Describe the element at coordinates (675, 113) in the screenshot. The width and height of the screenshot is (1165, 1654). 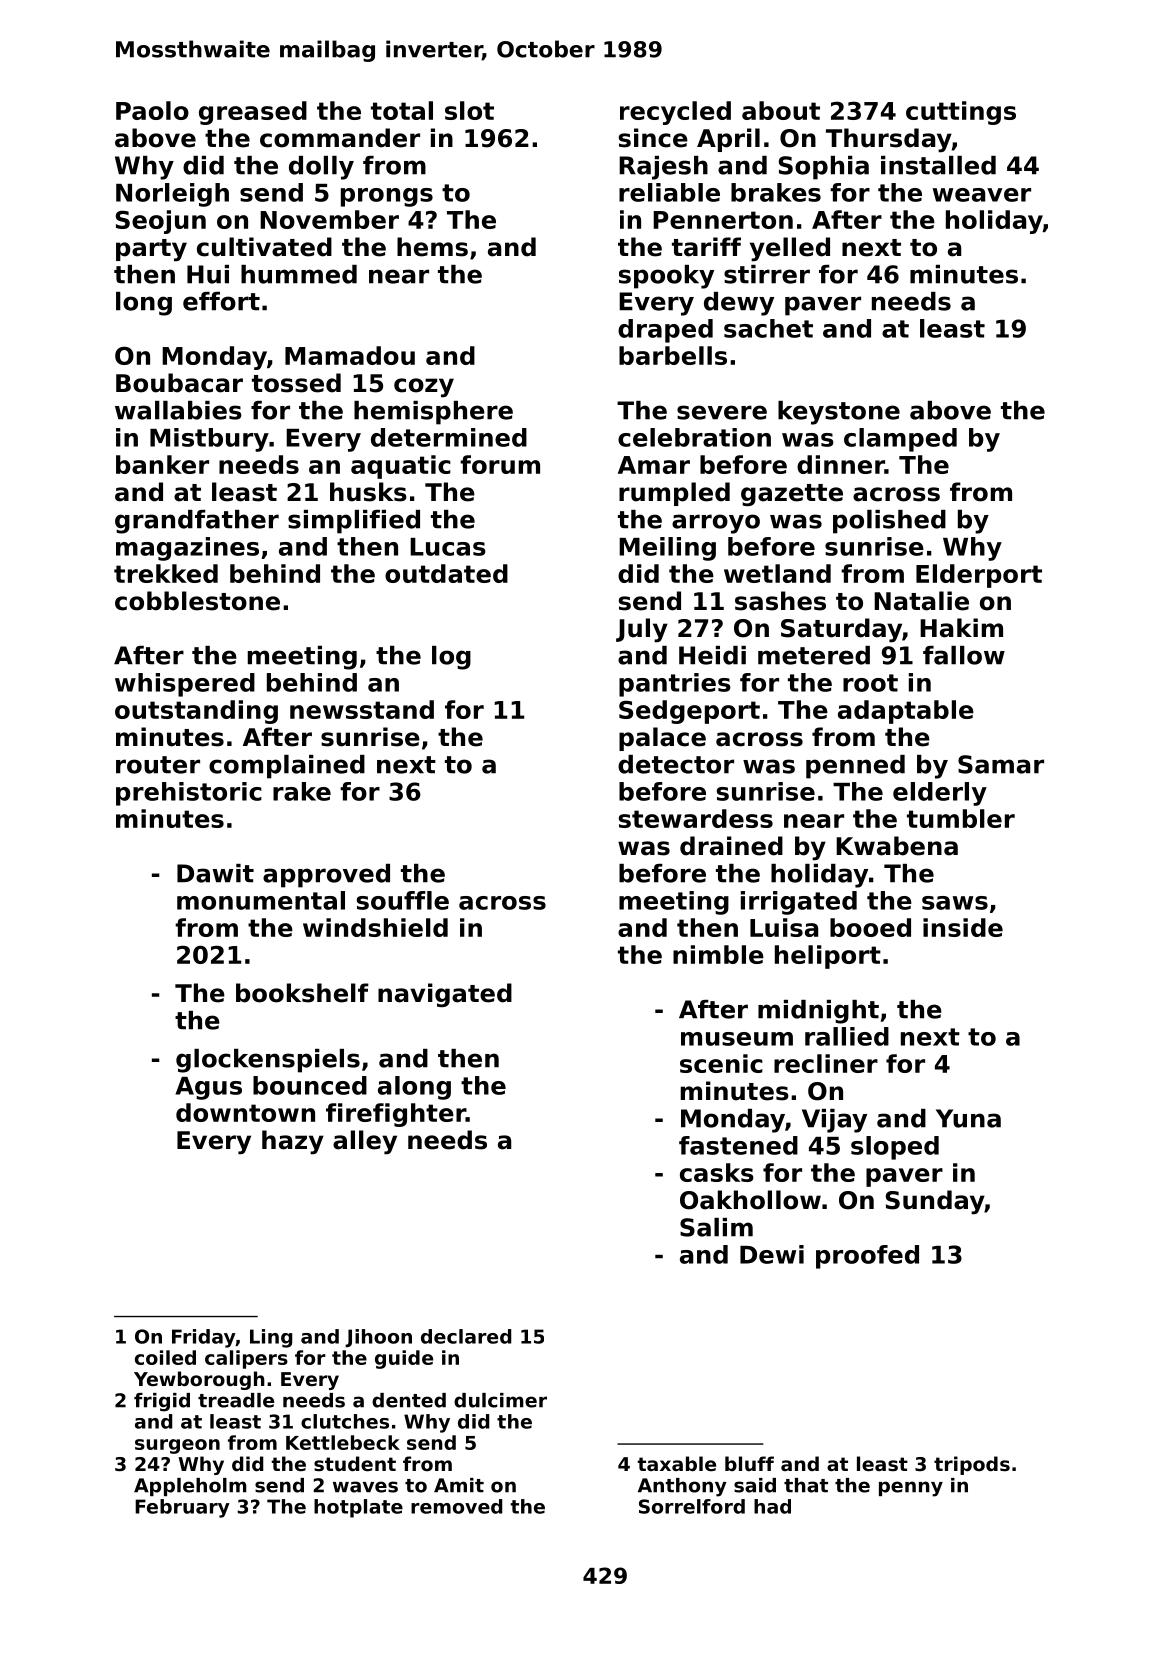
I see `recycled` at that location.
